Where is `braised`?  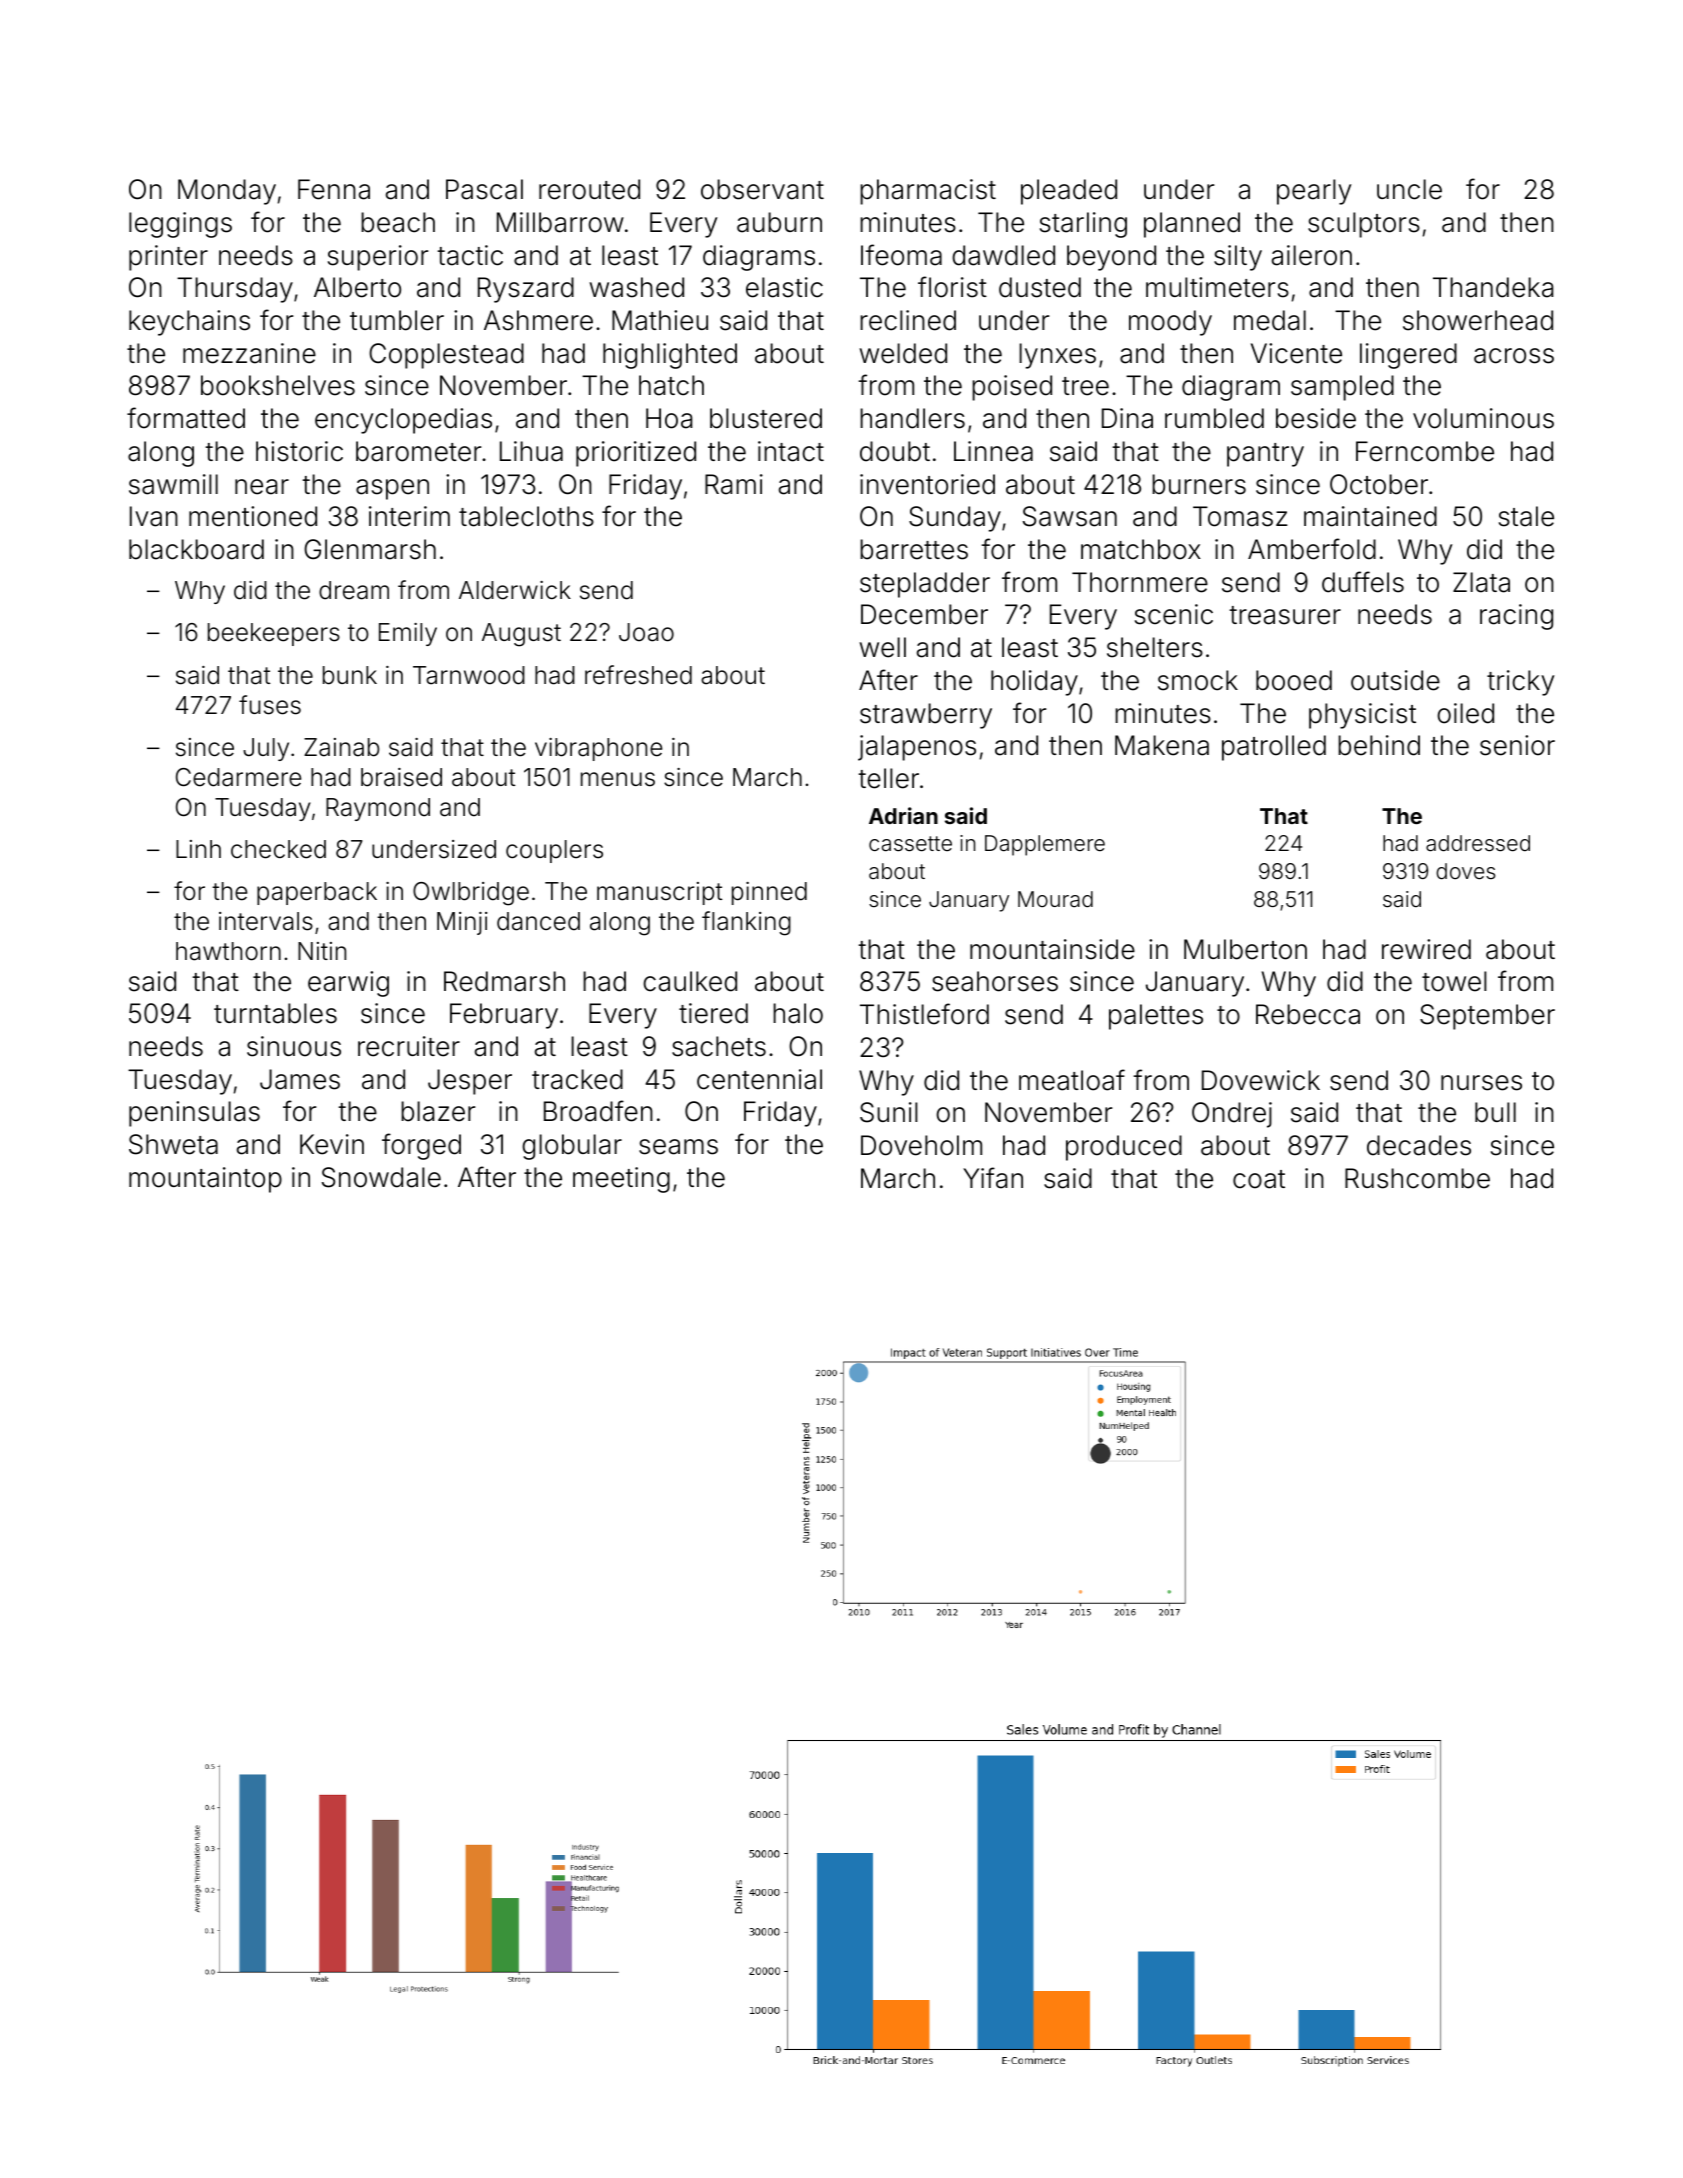
braised is located at coordinates (401, 777).
